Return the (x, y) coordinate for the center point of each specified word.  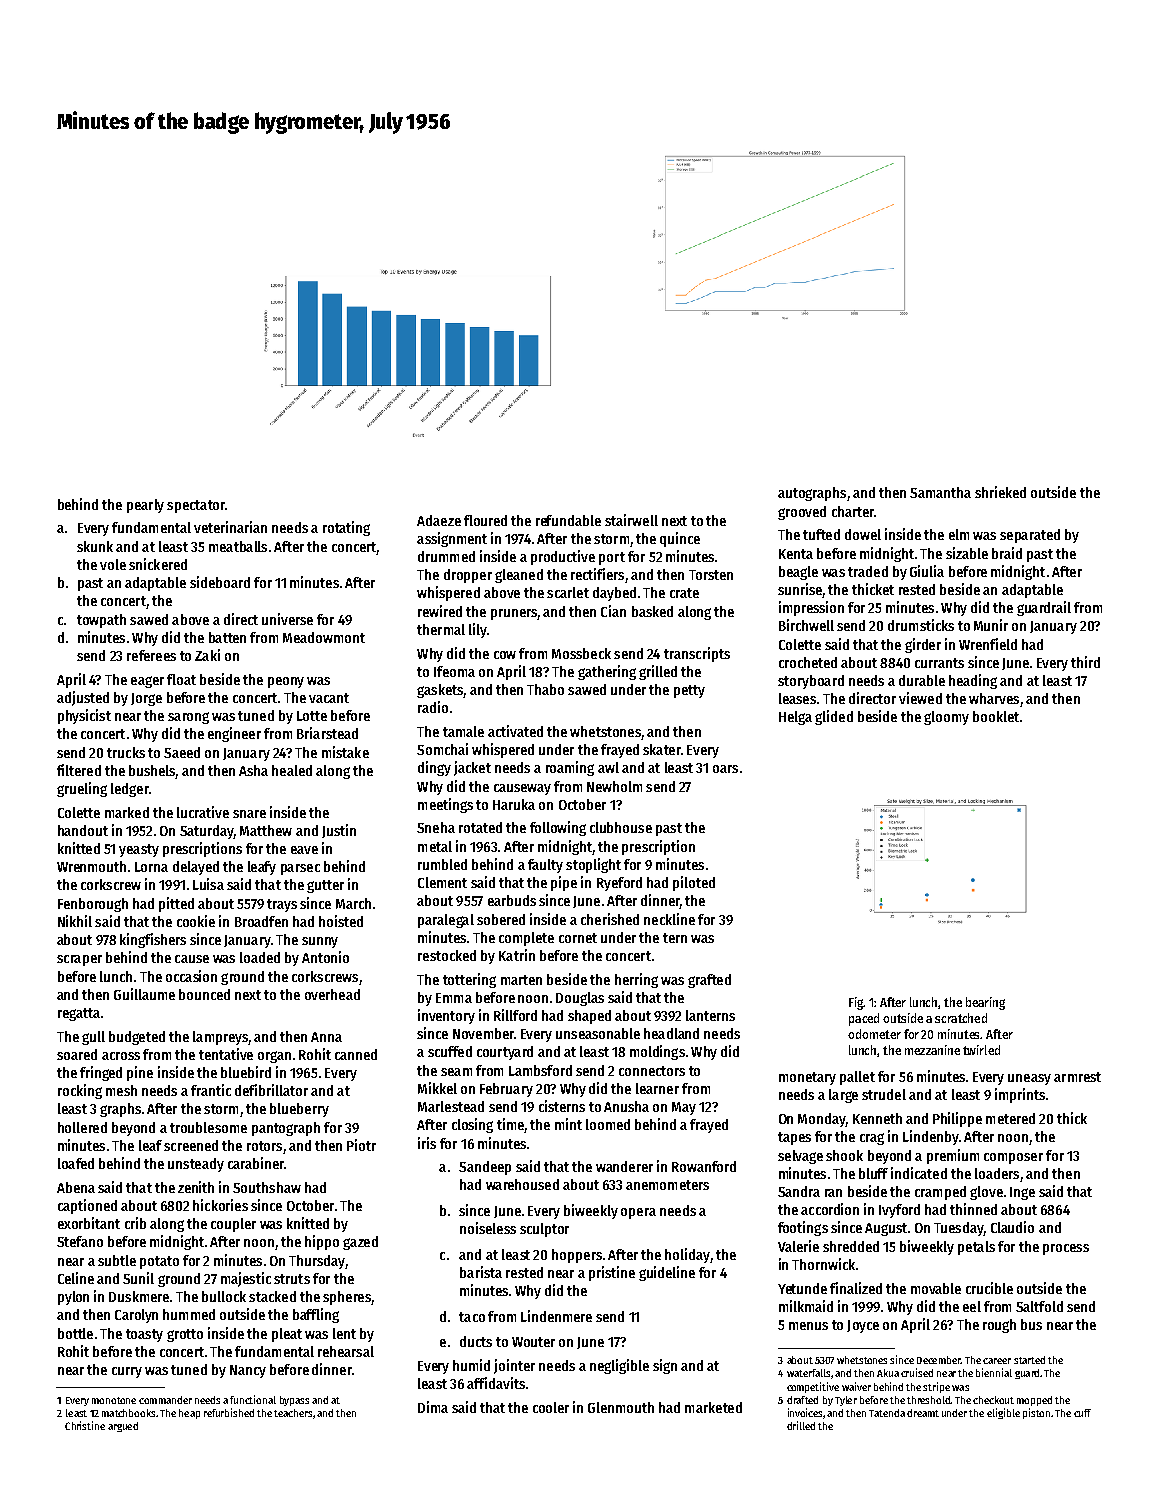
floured (485, 520)
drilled (801, 1425)
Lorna (151, 867)
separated (1030, 536)
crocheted (808, 662)
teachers (293, 1413)
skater (662, 749)
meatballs (238, 546)
